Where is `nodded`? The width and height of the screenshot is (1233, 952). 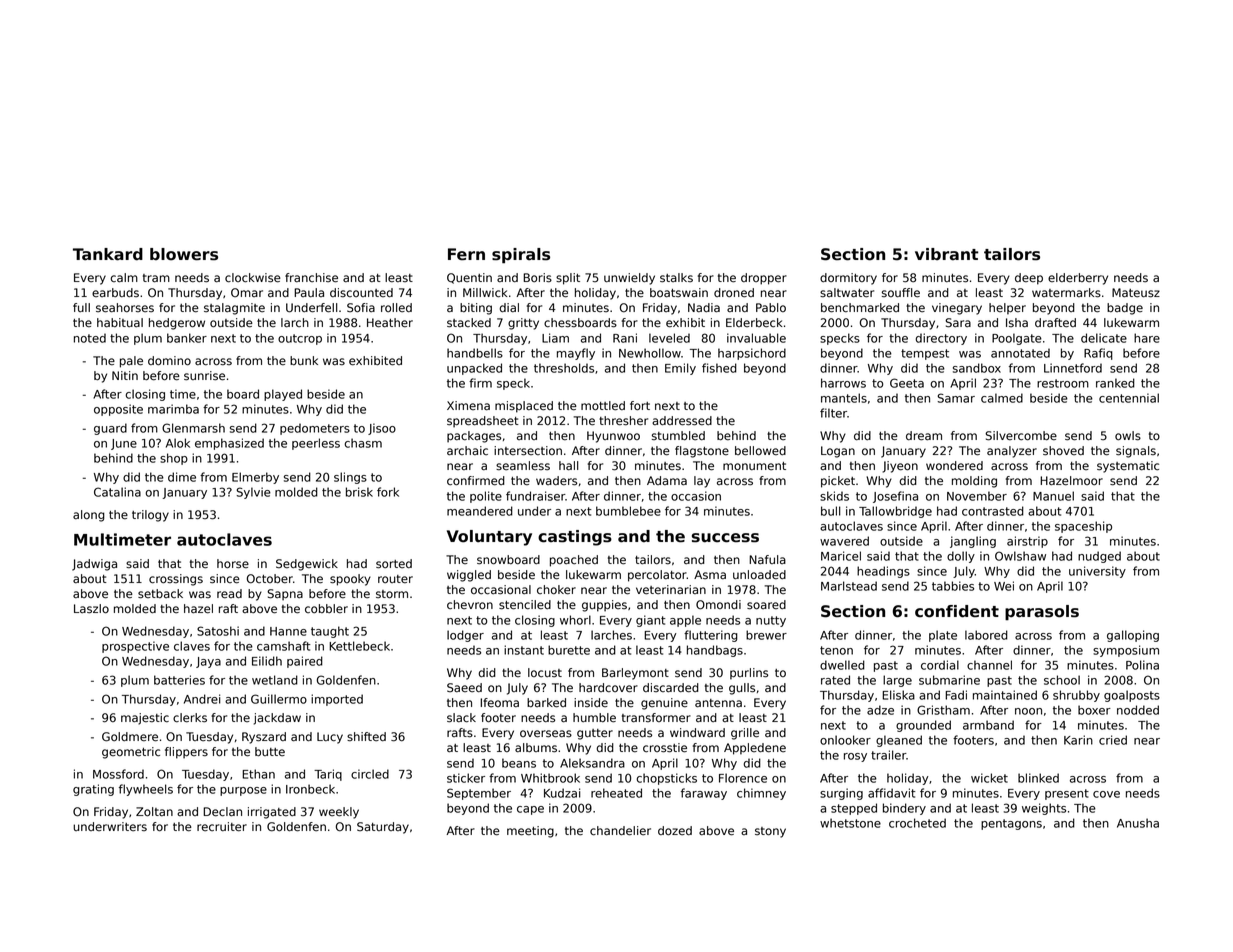 nodded is located at coordinates (1138, 710).
